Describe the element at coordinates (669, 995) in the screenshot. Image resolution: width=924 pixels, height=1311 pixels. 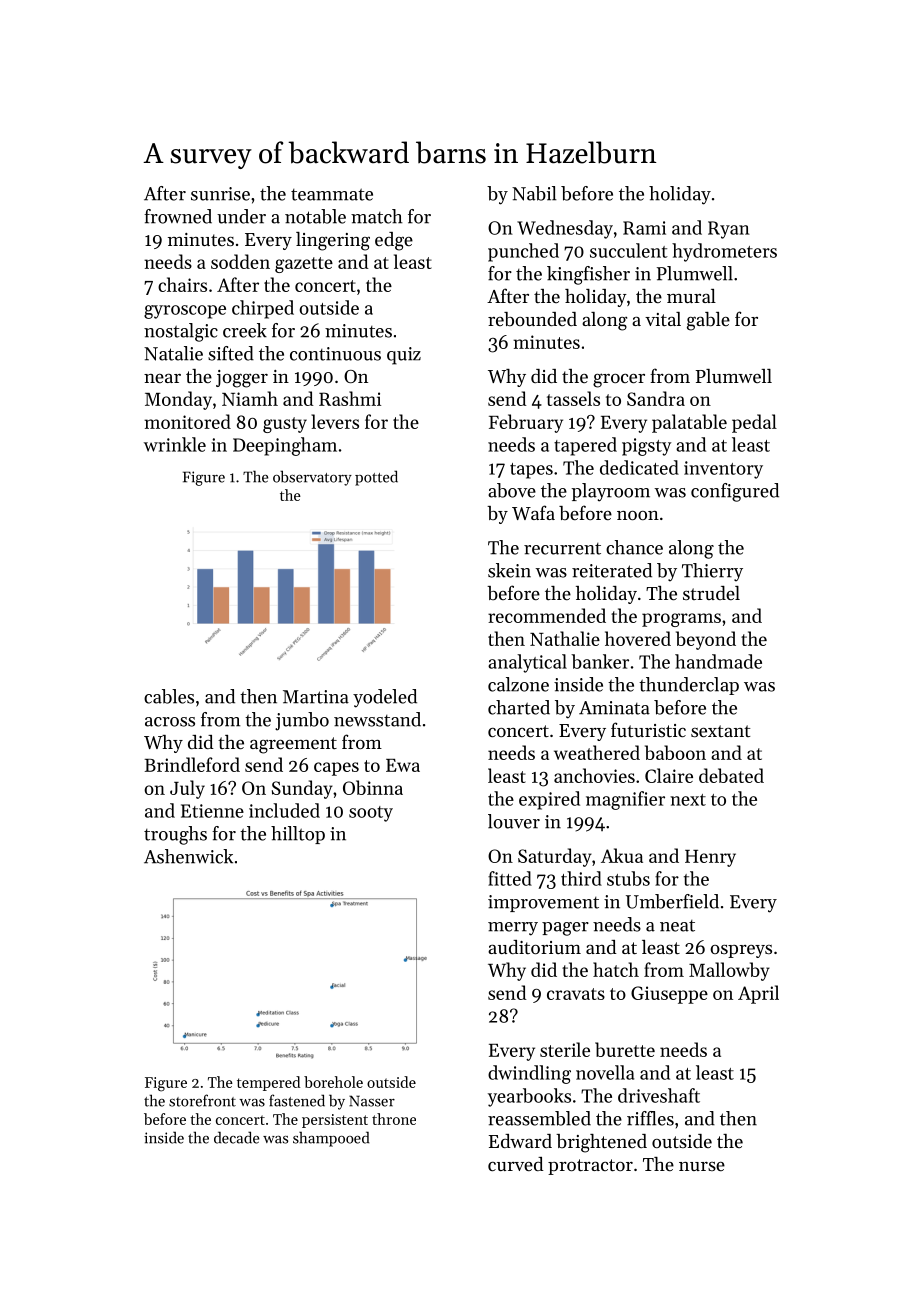
I see `Giuseppe` at that location.
